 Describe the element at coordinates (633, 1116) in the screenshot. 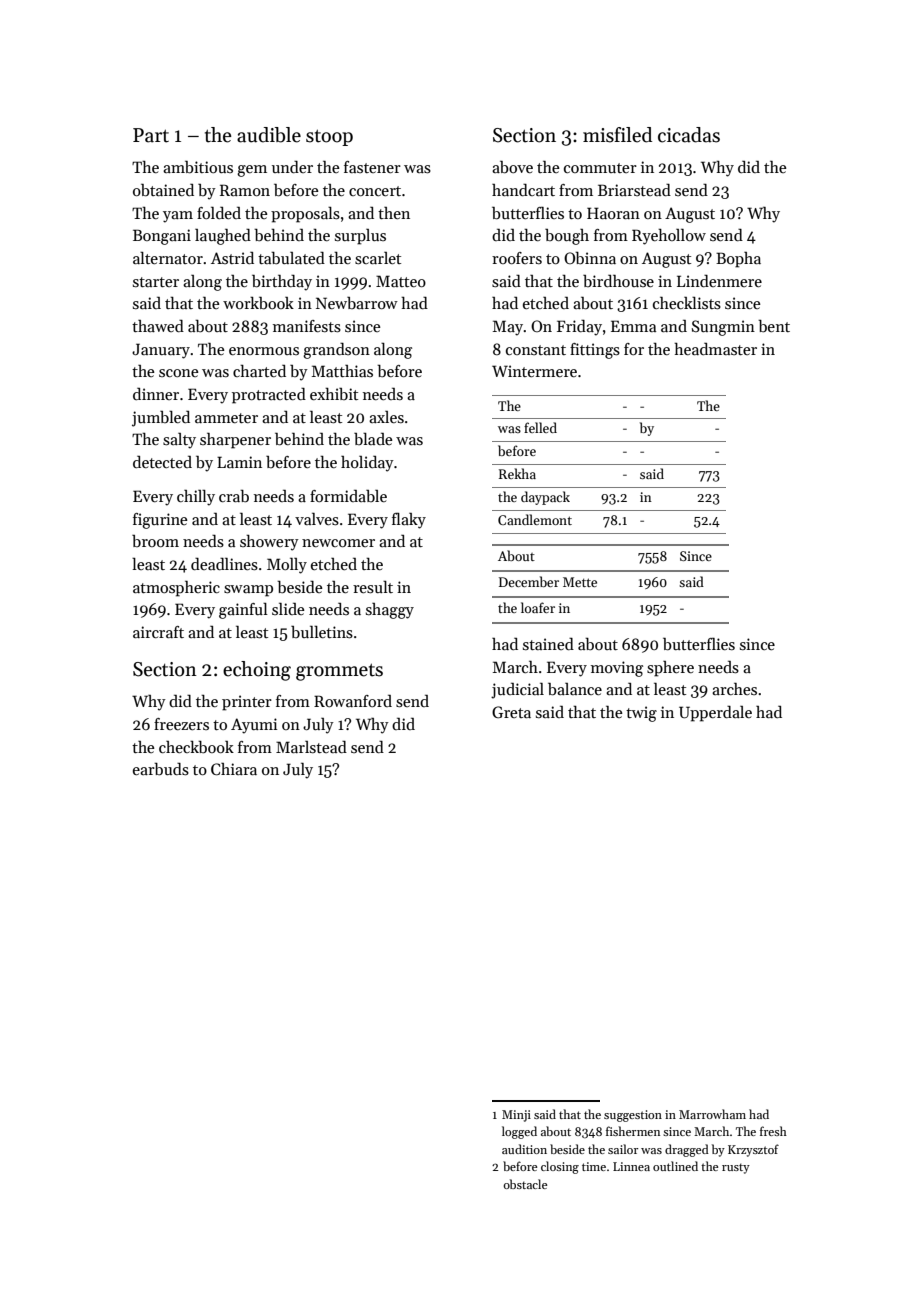

I see `suggestion` at that location.
